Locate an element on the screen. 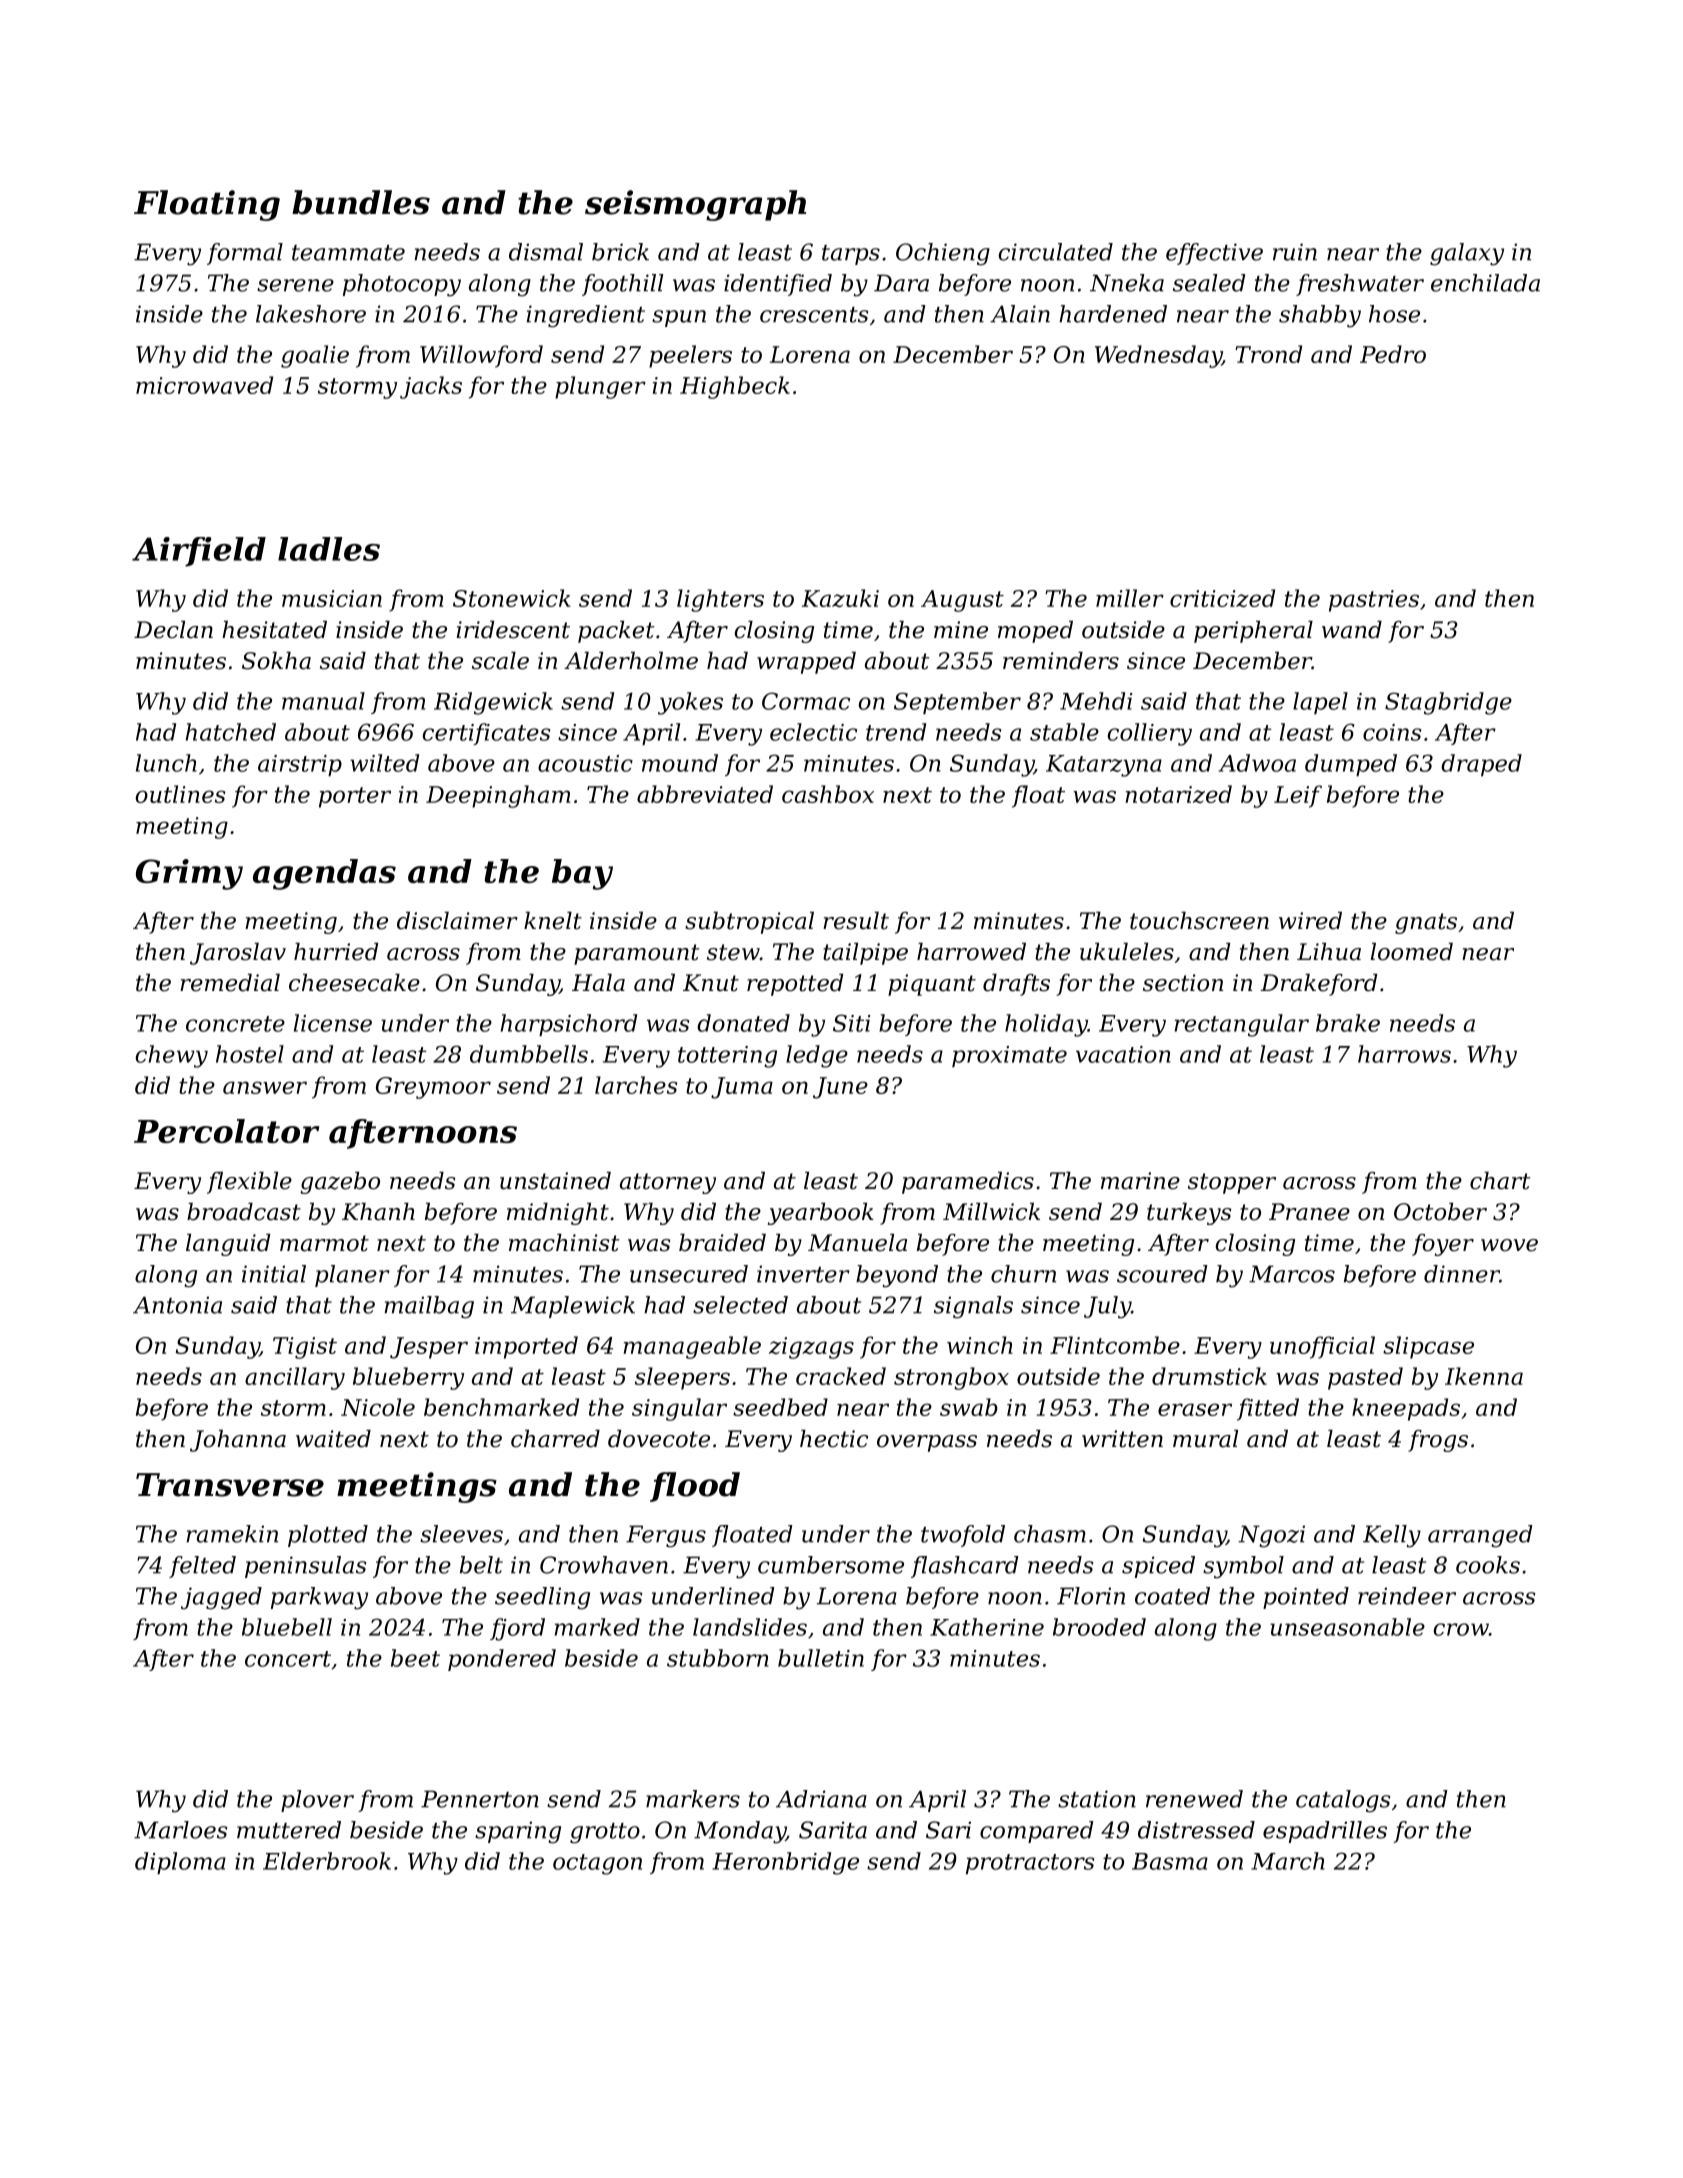  disclaimer is located at coordinates (457, 921).
